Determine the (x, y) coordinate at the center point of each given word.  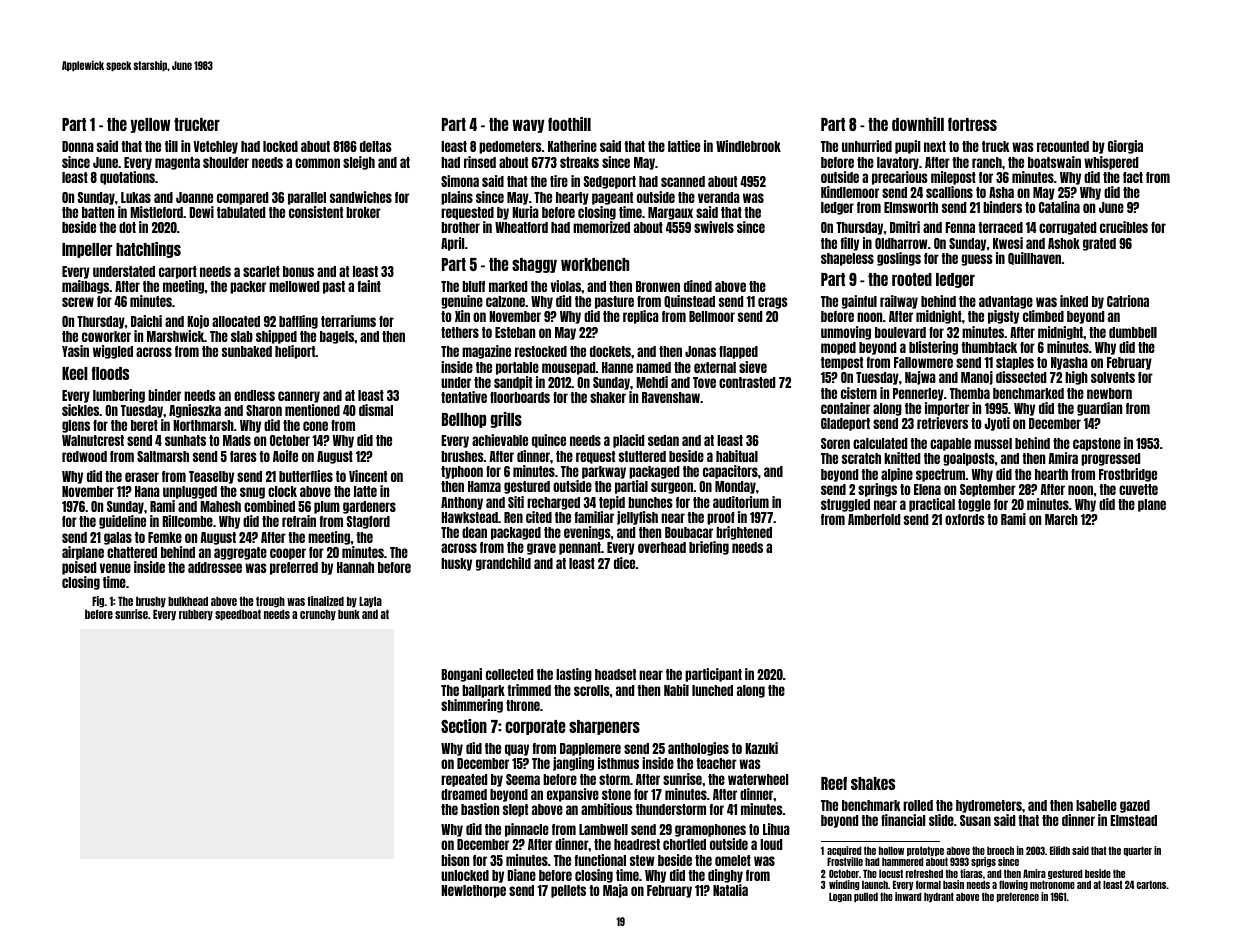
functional (600, 860)
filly (849, 244)
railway (899, 302)
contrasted (747, 382)
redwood (84, 456)
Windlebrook (748, 146)
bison (455, 860)
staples (1015, 363)
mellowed (294, 286)
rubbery (196, 615)
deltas (376, 146)
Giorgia (1125, 147)
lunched (712, 690)
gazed (1135, 806)
